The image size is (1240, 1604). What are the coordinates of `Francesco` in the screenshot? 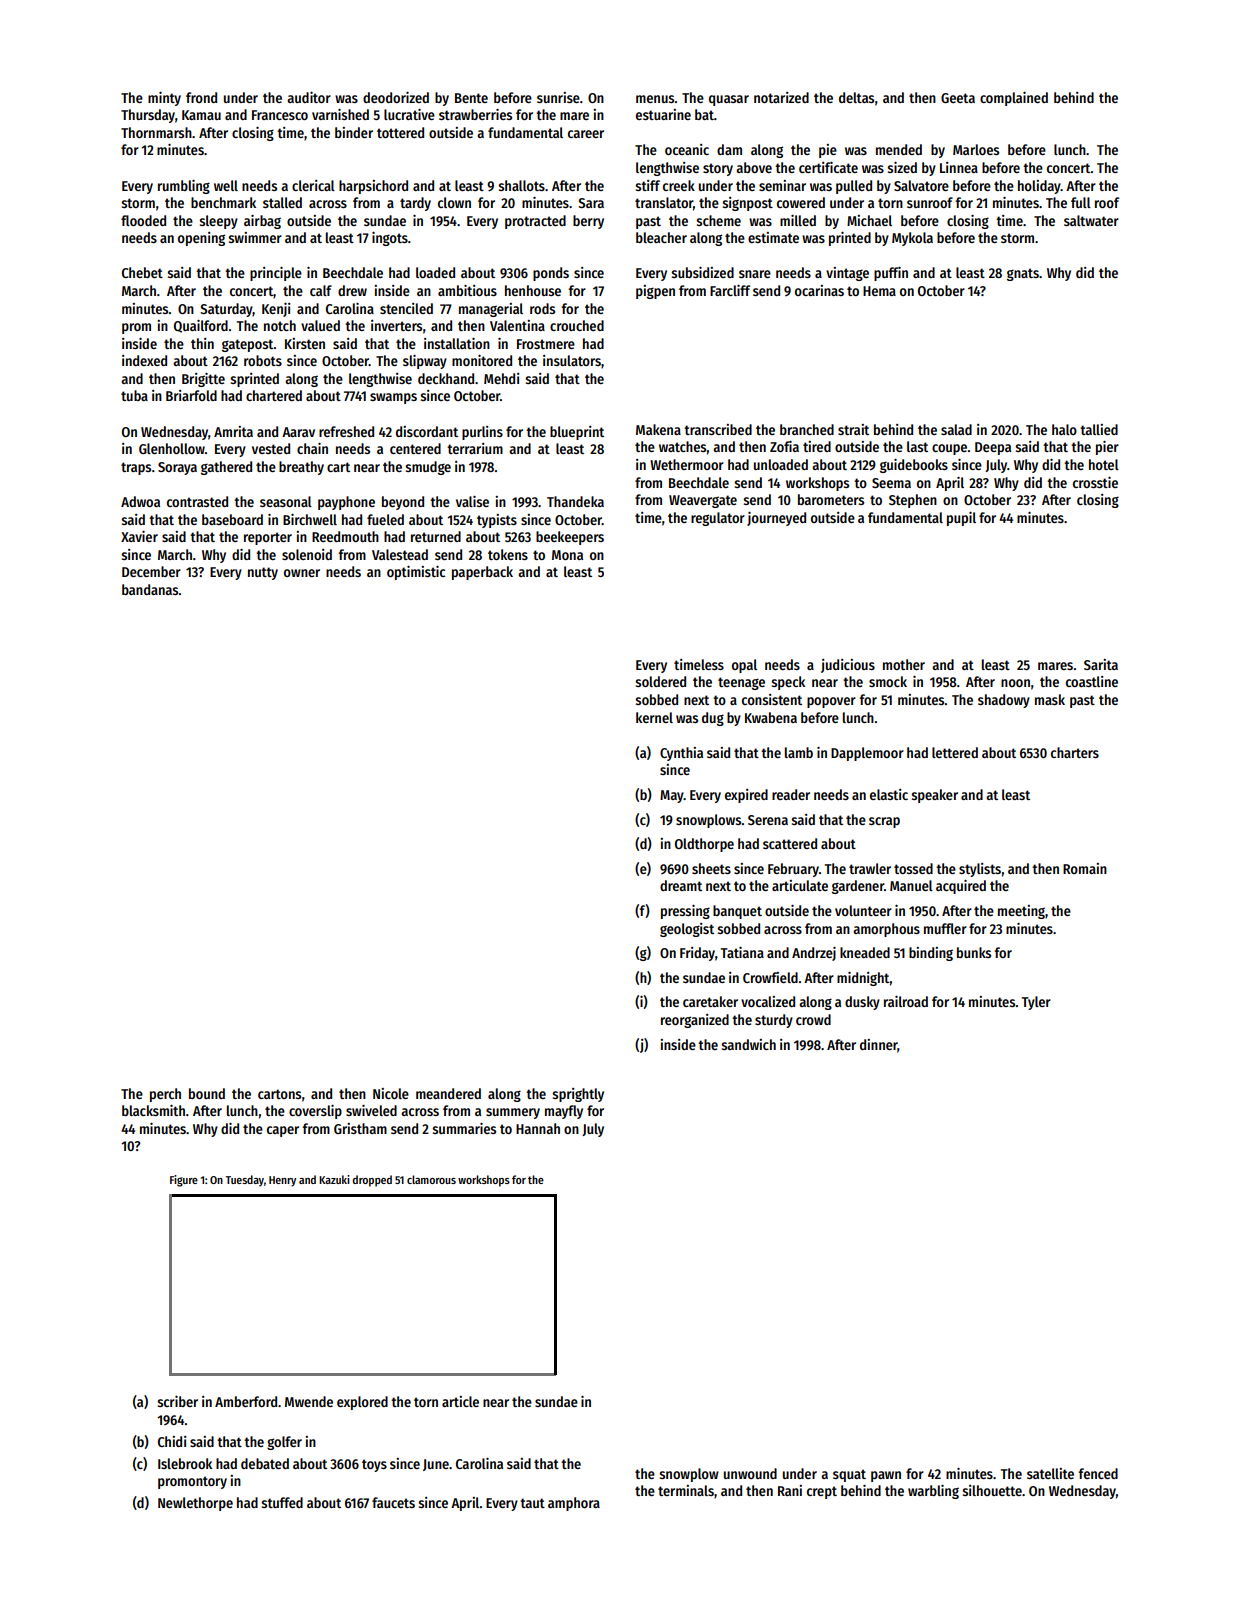 It's located at (280, 115).
